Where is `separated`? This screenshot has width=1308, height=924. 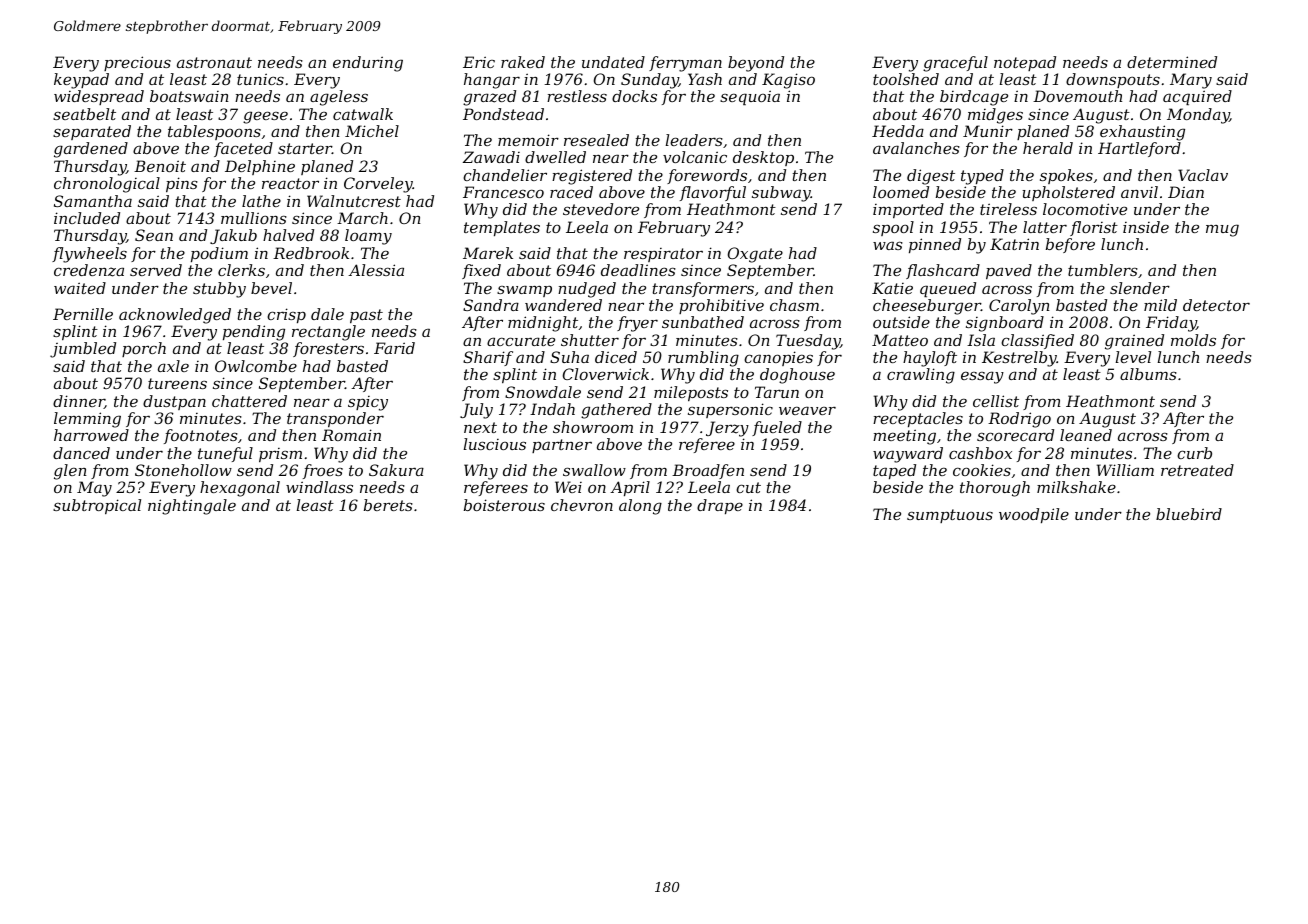 separated is located at coordinates (92, 132).
